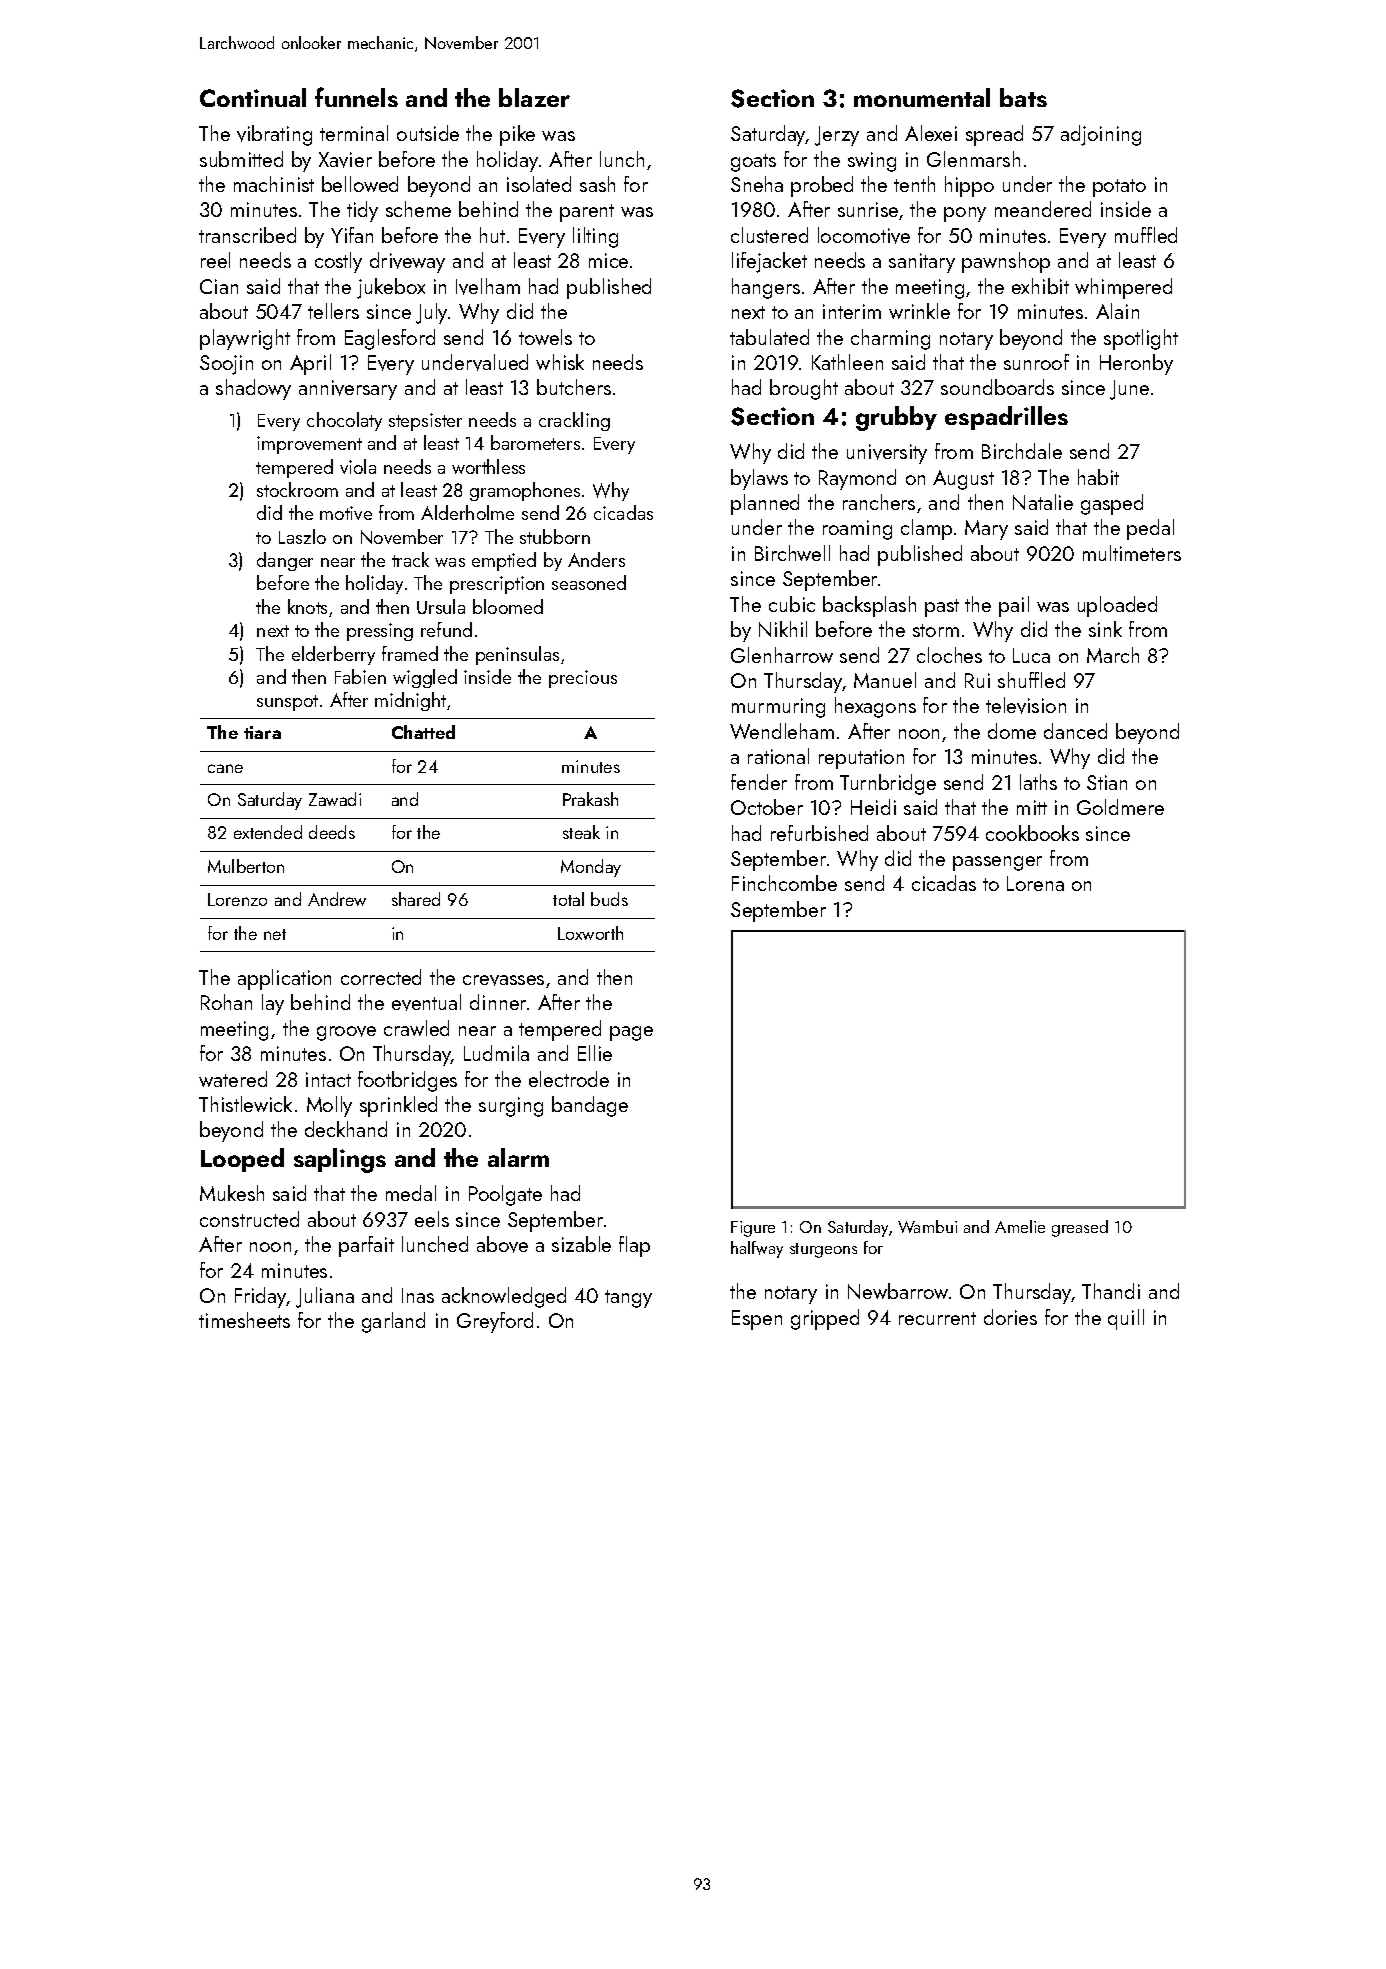  What do you see at coordinates (631, 1033) in the image?
I see `page` at bounding box center [631, 1033].
